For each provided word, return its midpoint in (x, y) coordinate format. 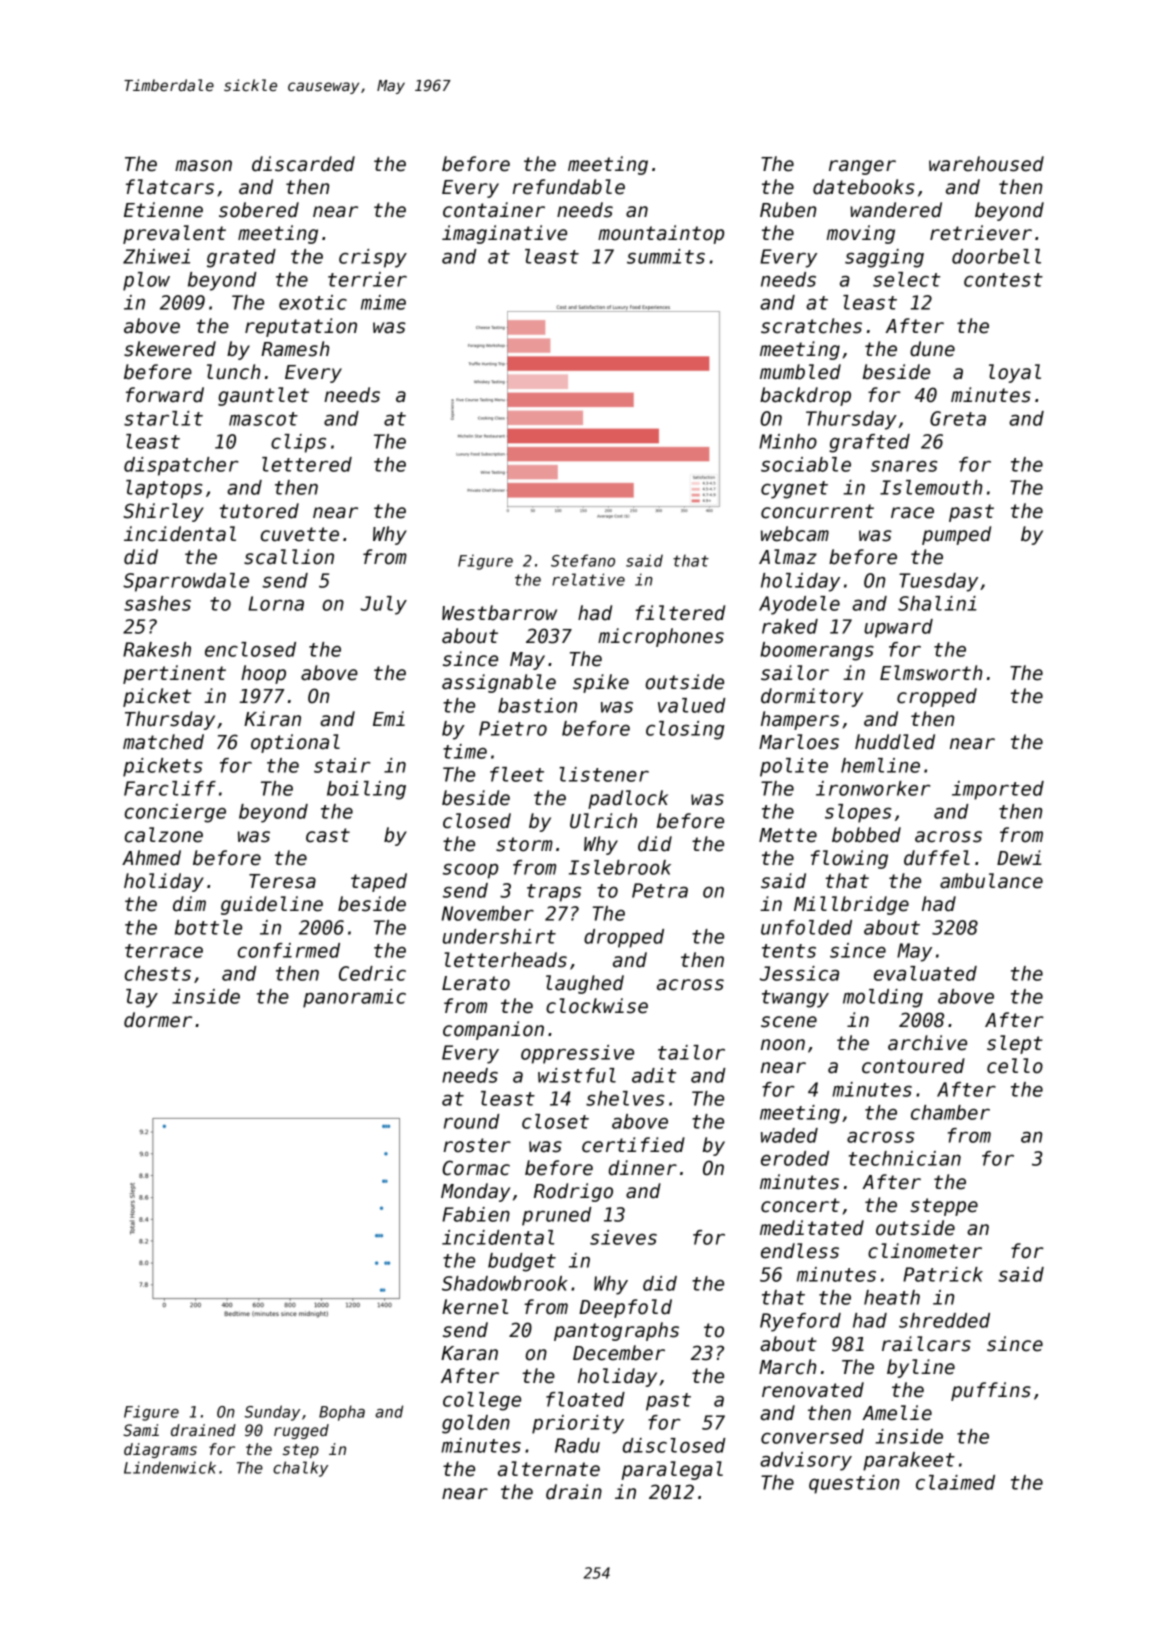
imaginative (504, 234)
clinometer (925, 1251)
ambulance (991, 881)
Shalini (937, 603)
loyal (1015, 373)
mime (383, 302)
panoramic (354, 998)
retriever (981, 233)
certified (633, 1145)
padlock (628, 799)
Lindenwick (170, 1467)
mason (203, 166)
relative (588, 579)
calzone (164, 835)
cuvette (300, 534)
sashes (157, 603)
